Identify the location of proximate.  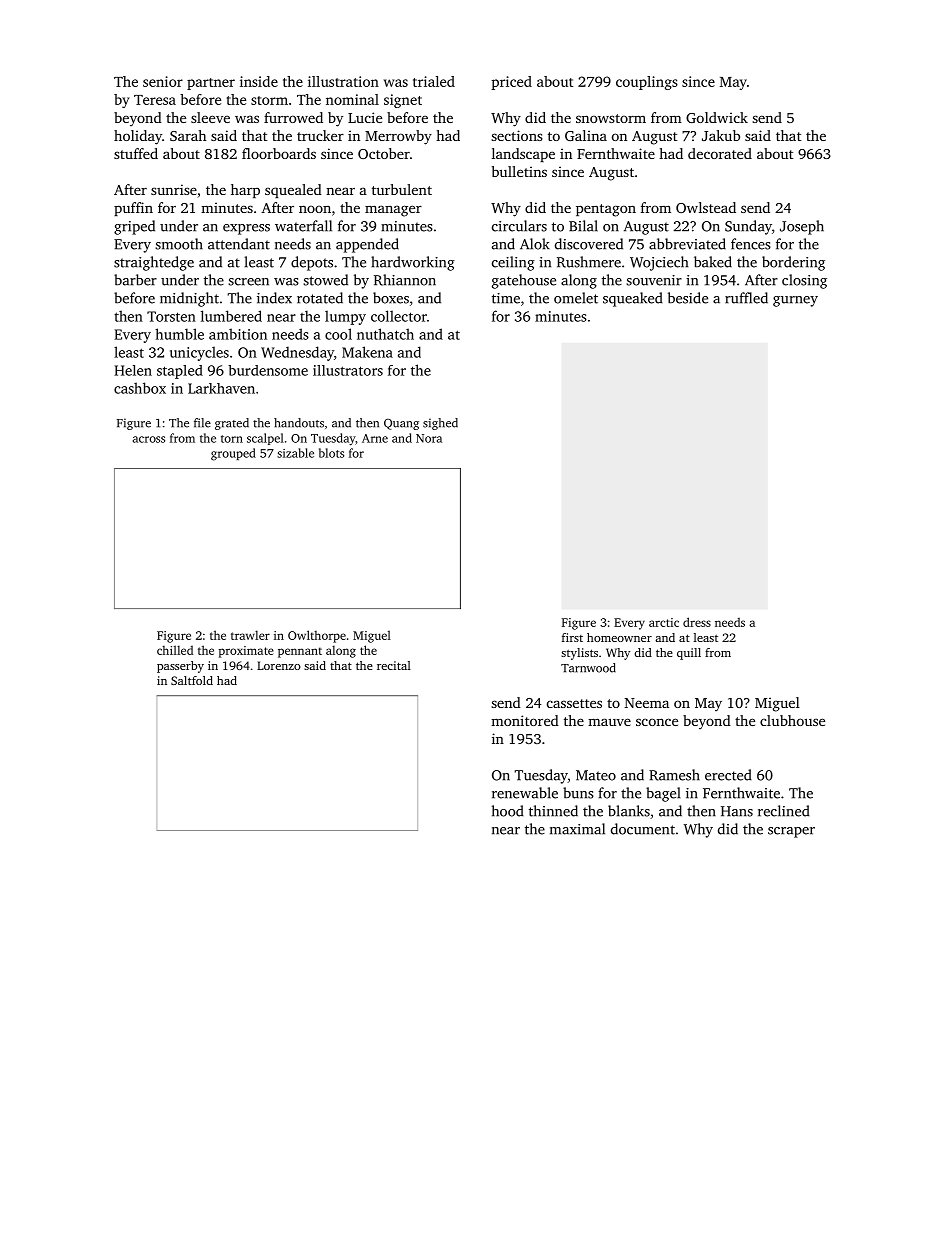
(246, 652).
